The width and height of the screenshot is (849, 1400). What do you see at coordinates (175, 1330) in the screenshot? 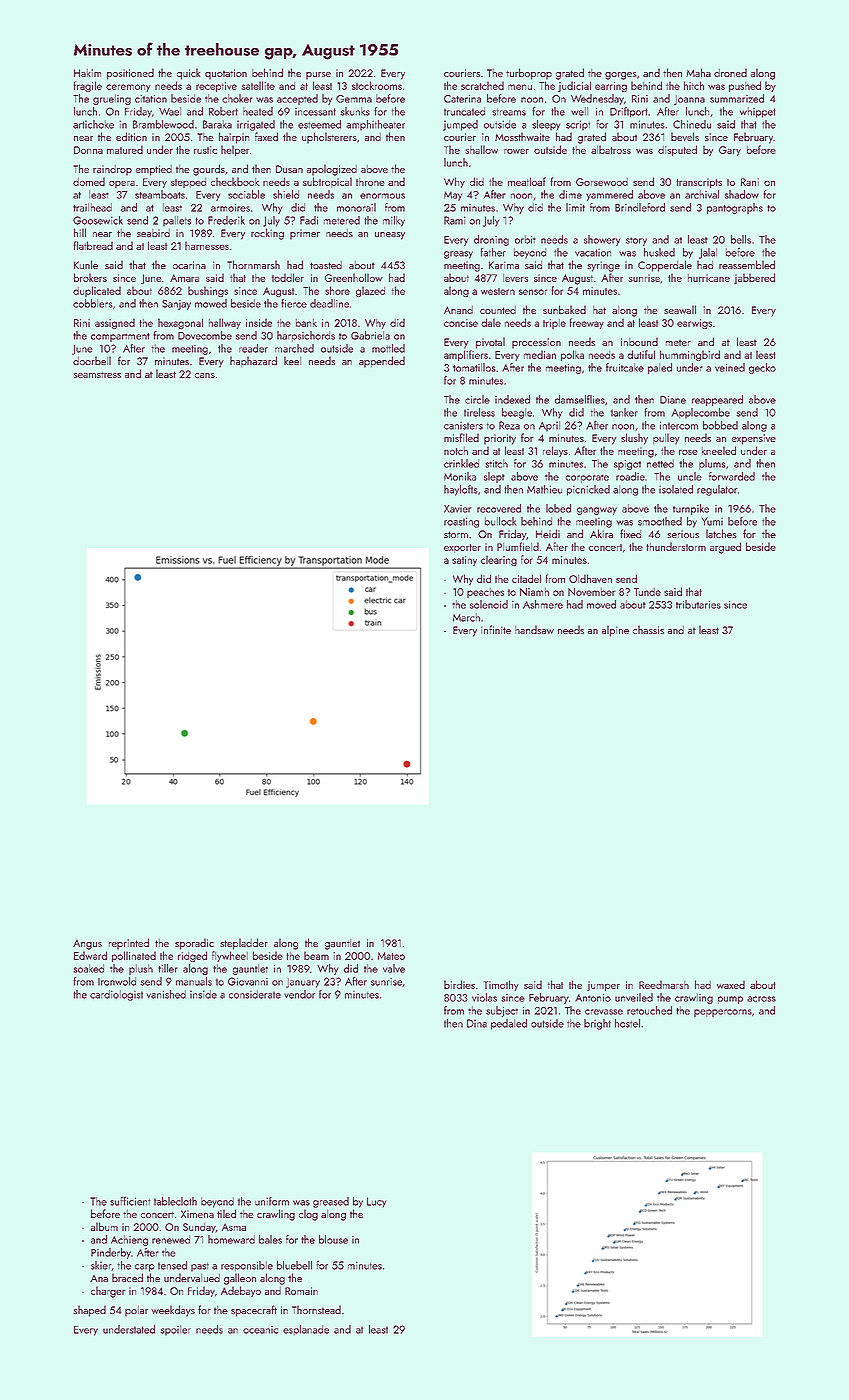
I see `spoiler` at bounding box center [175, 1330].
